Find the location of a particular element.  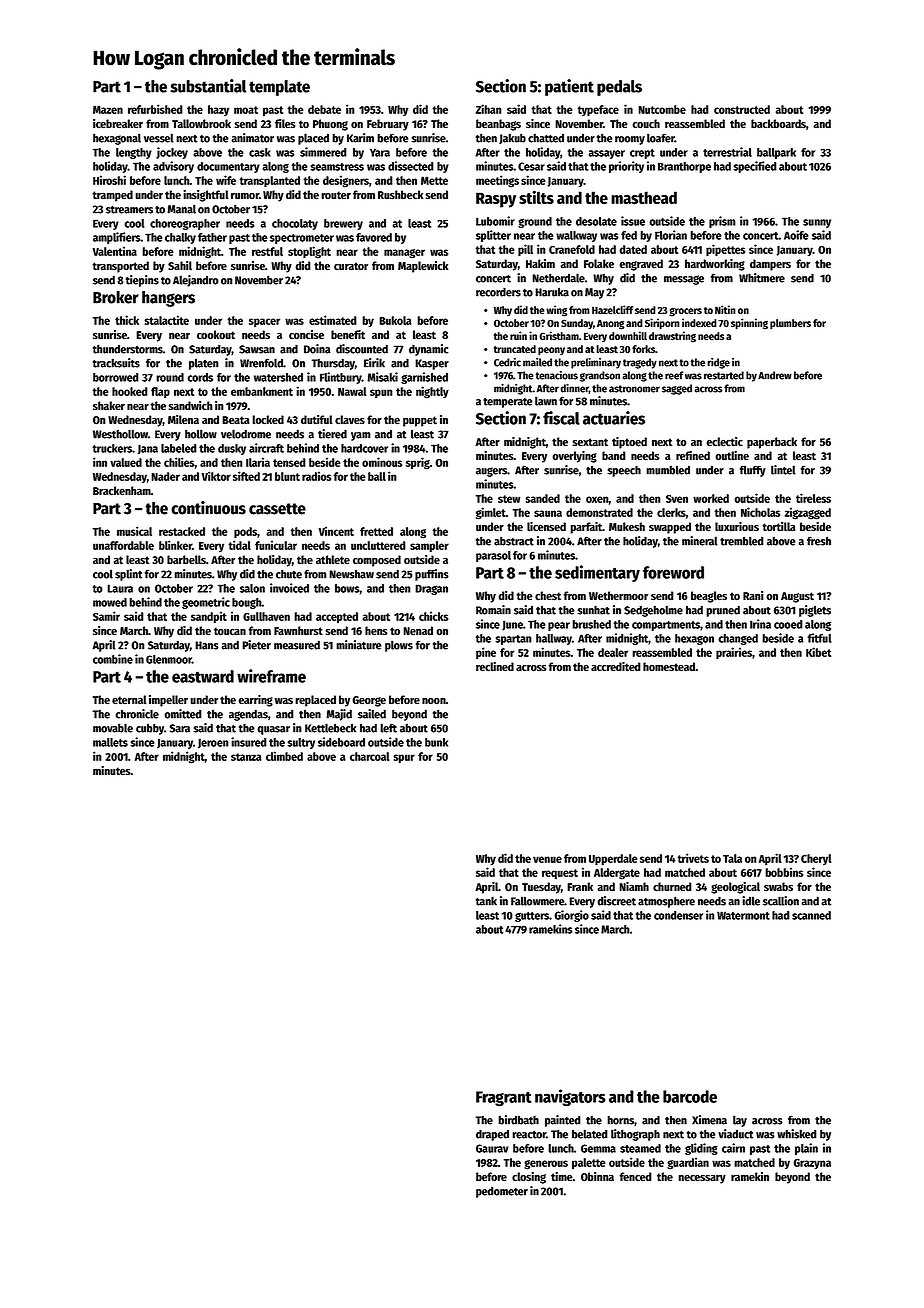

tank is located at coordinates (486, 901).
